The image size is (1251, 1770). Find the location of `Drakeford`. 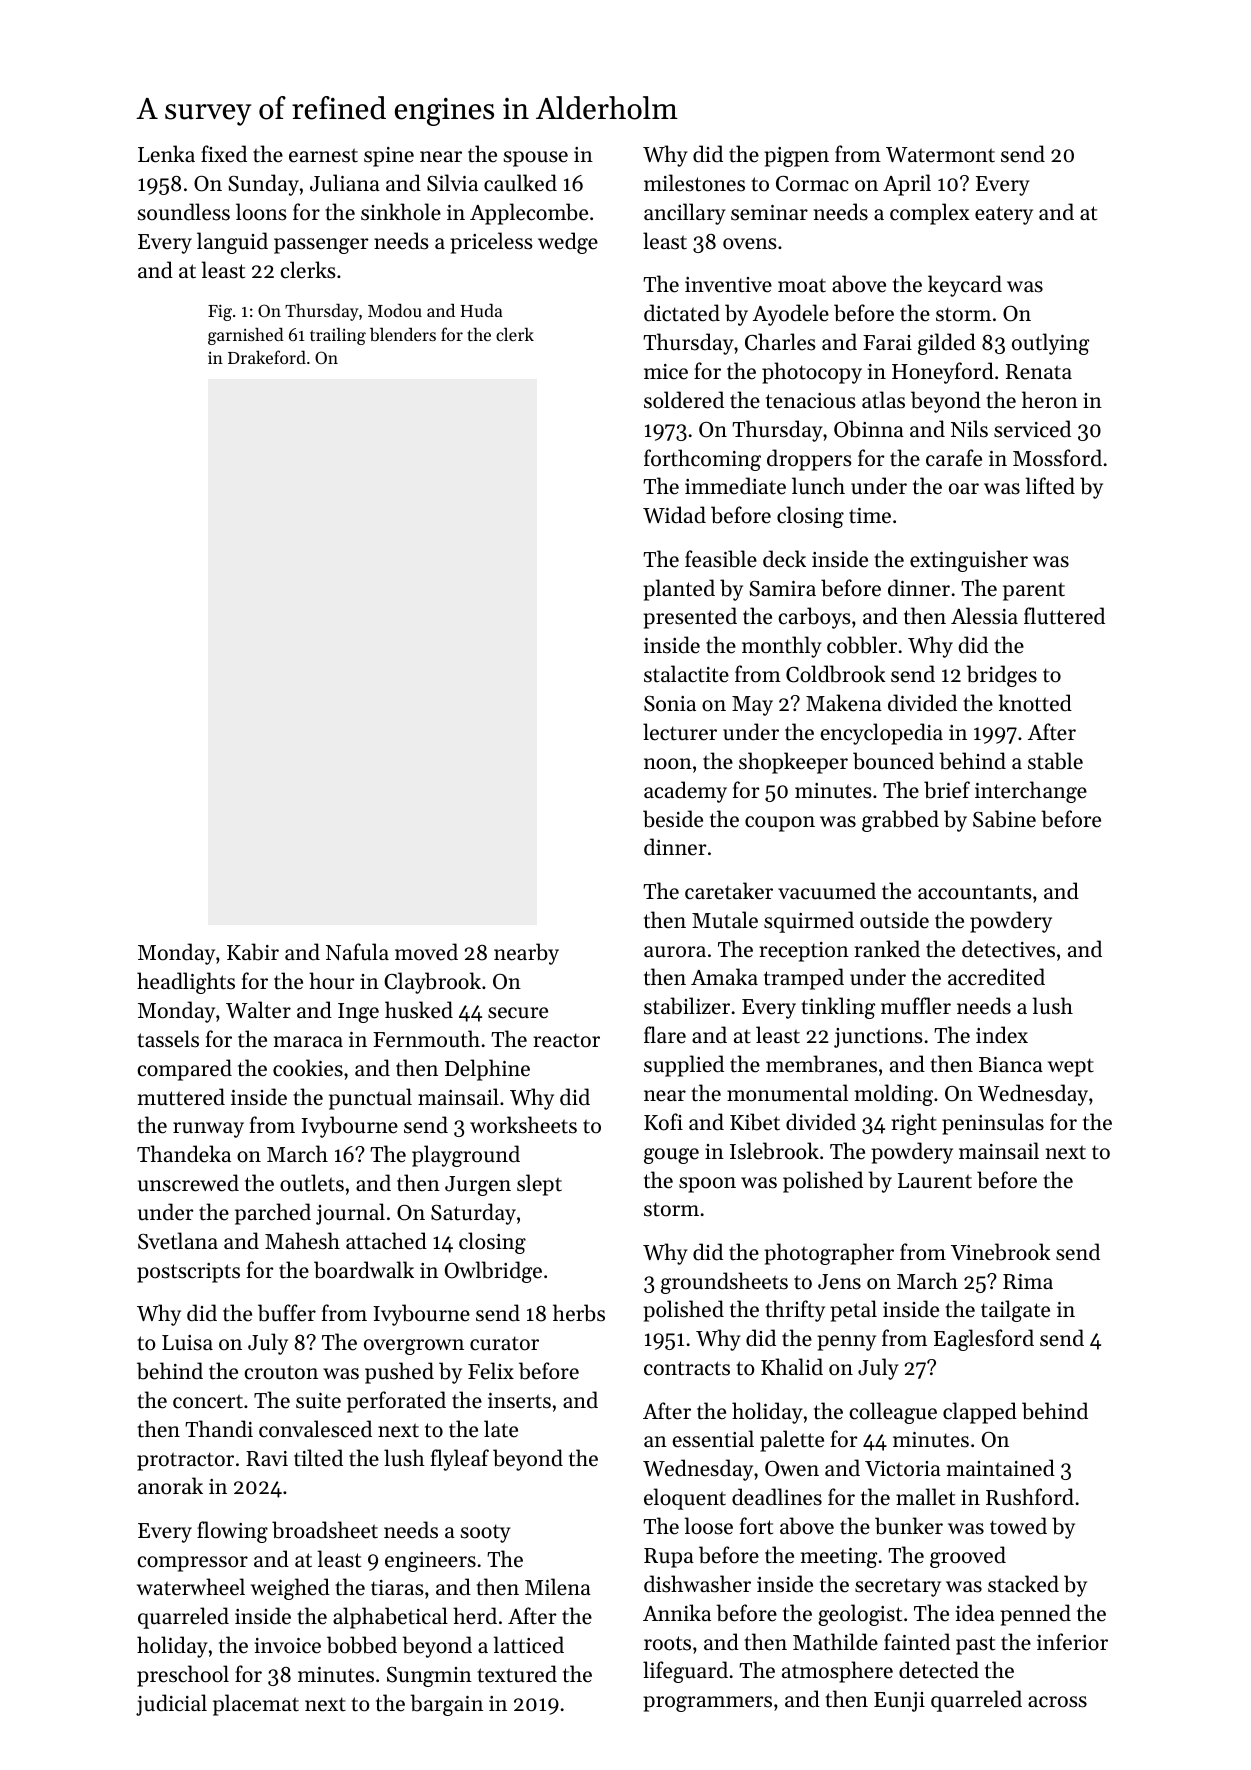

Drakeford is located at coordinates (267, 357).
